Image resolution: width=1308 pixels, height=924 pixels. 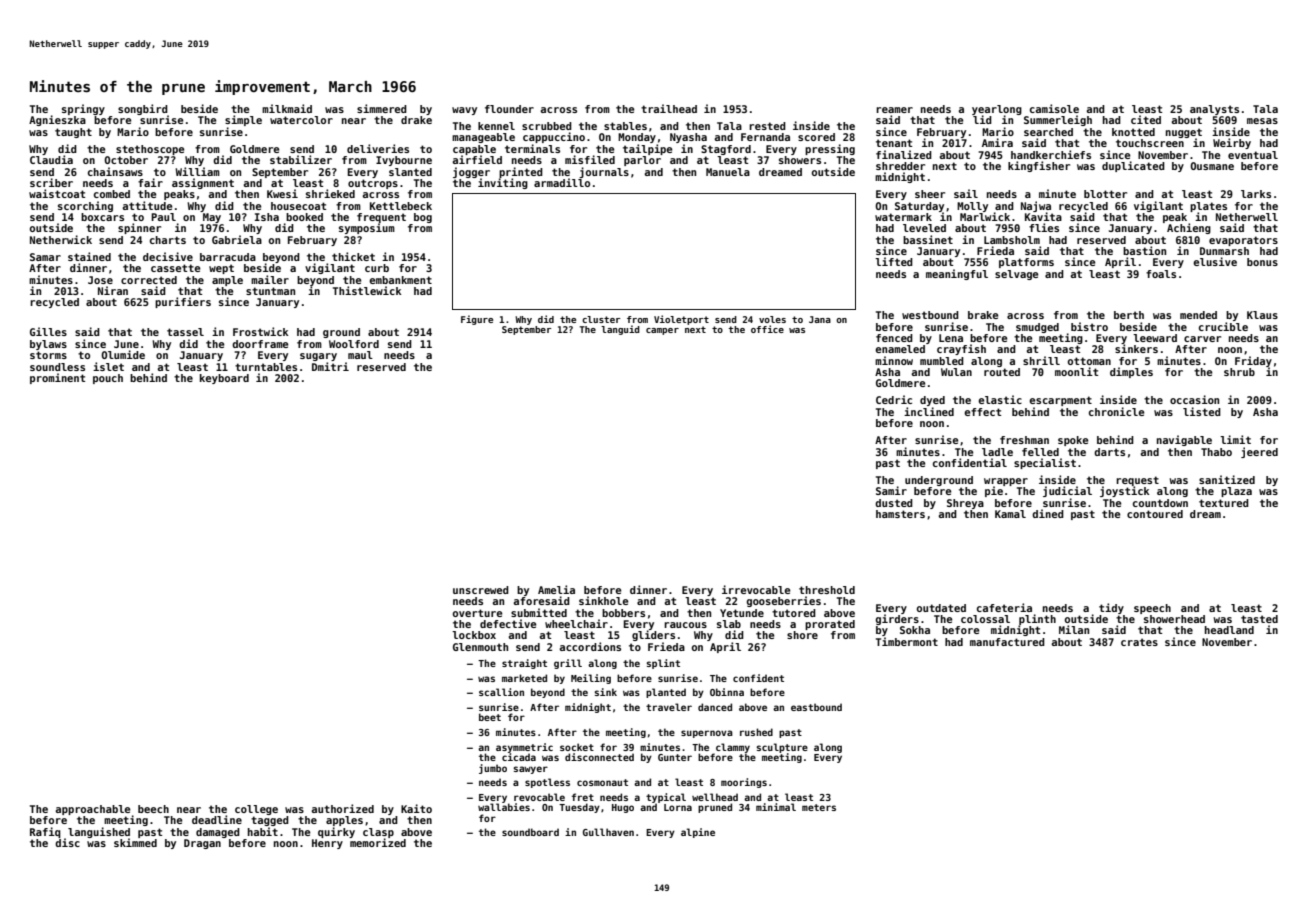 I want to click on Samir, so click(x=891, y=490).
